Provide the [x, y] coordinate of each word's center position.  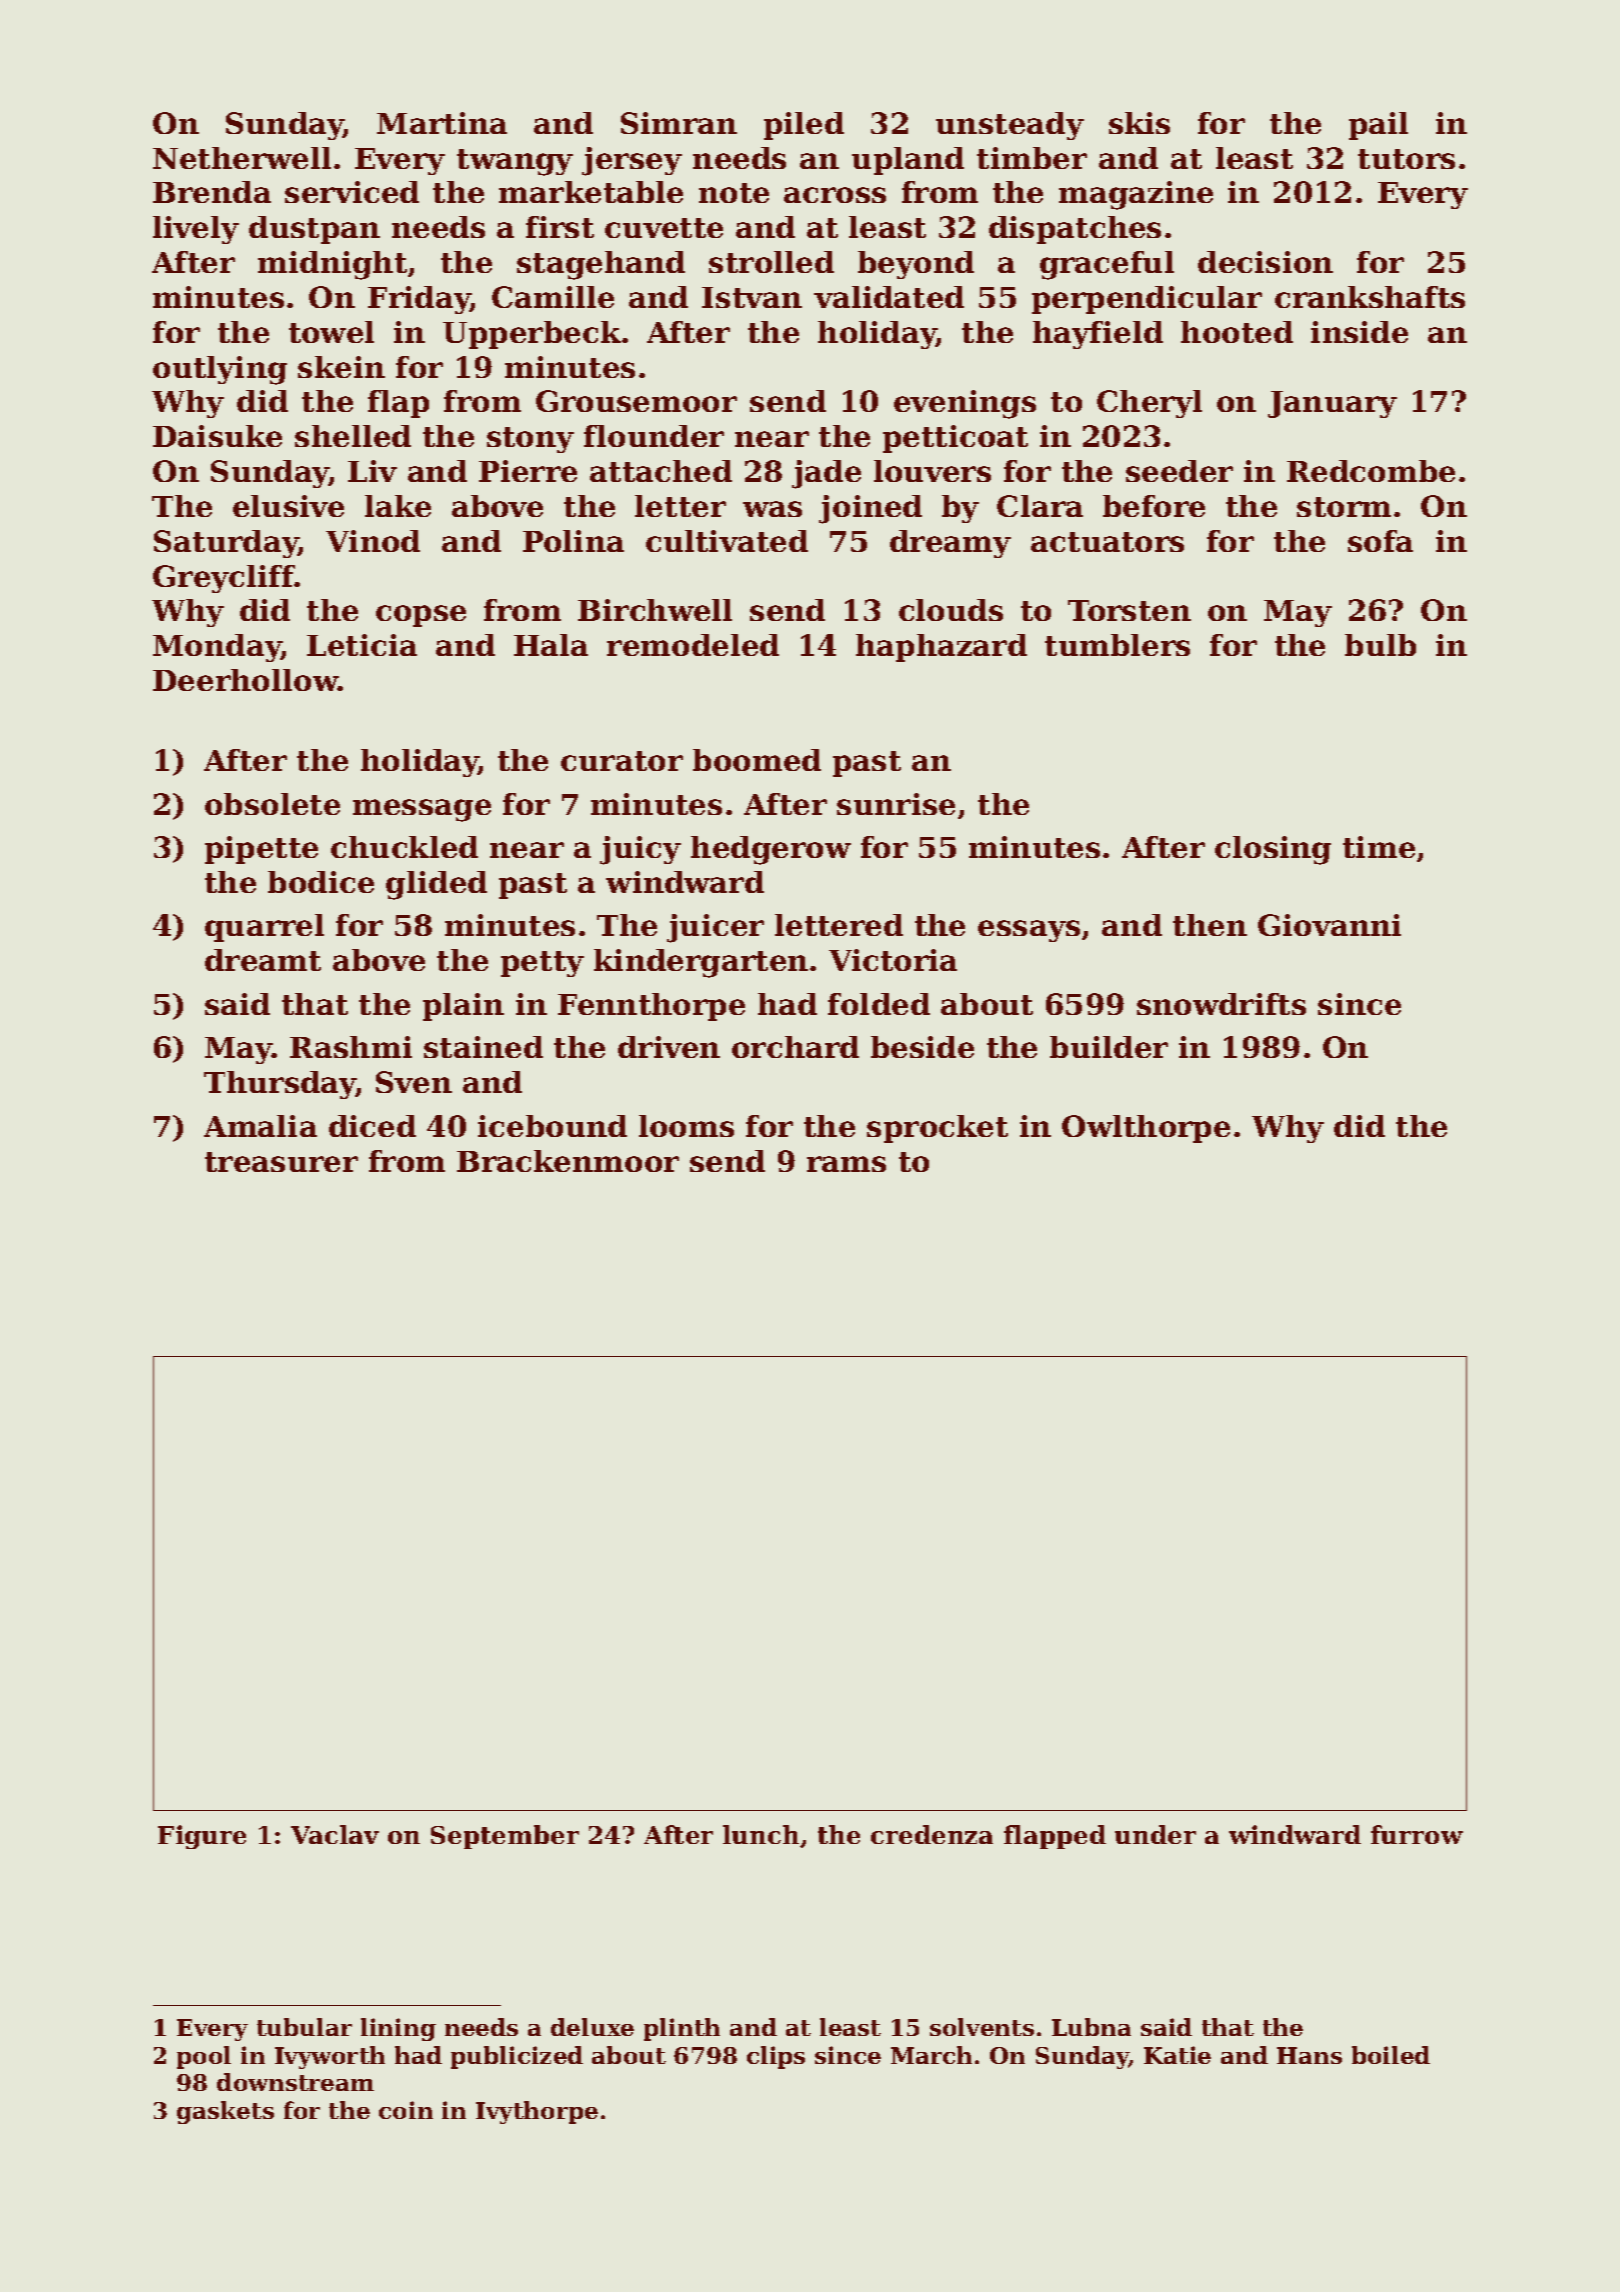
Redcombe [1371, 471]
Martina [442, 123]
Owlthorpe [1146, 1129]
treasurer [281, 1162]
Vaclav [335, 1834]
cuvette [664, 228]
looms [686, 1126]
